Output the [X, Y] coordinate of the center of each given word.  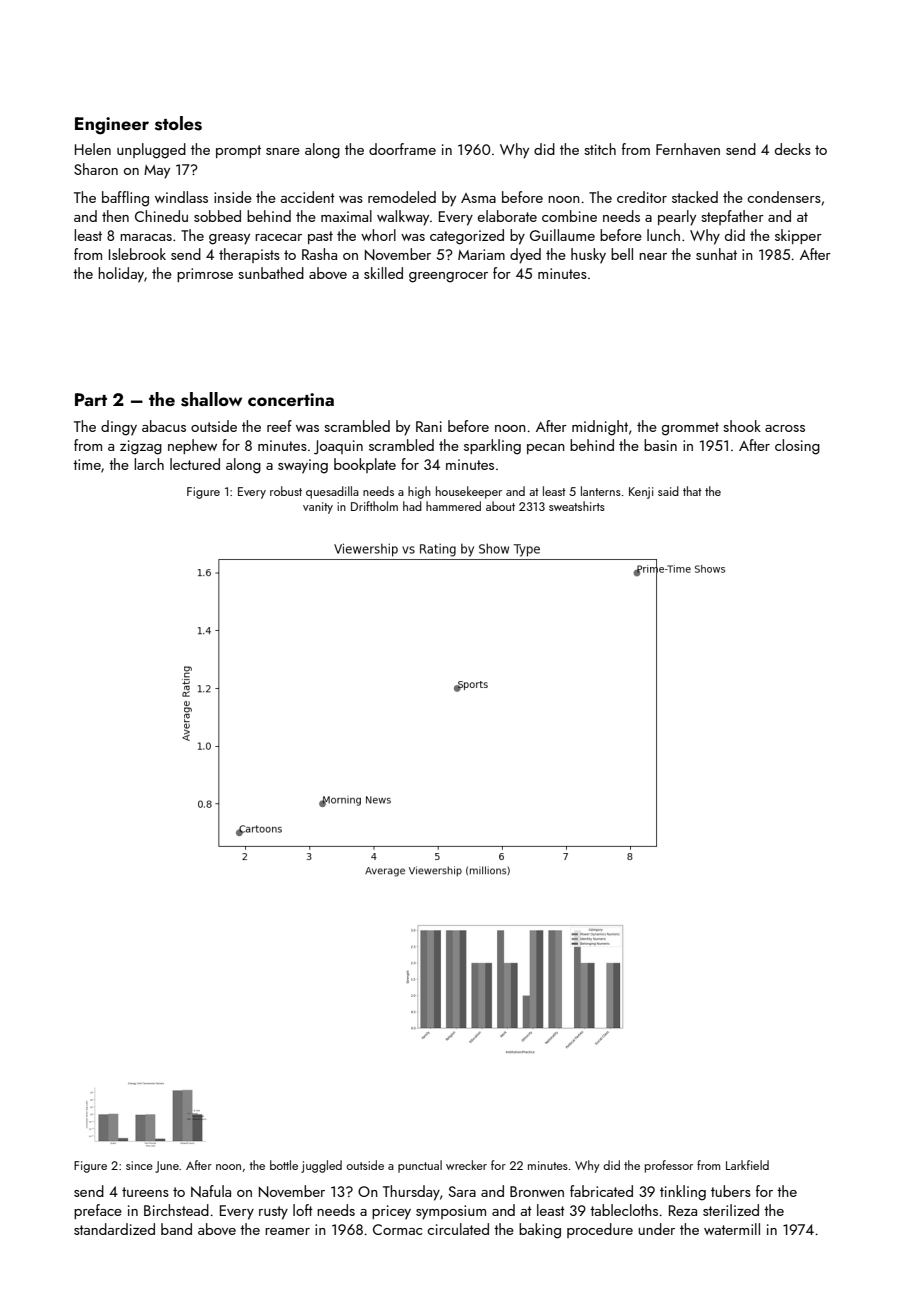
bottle [284, 1165]
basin [660, 445]
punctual [420, 1166]
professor [669, 1166]
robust [286, 491]
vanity [318, 508]
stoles [178, 123]
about [500, 506]
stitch [600, 149]
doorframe [402, 149]
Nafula [211, 1191]
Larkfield [747, 1165]
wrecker [466, 1165]
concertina [291, 399]
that [692, 491]
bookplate [365, 465]
